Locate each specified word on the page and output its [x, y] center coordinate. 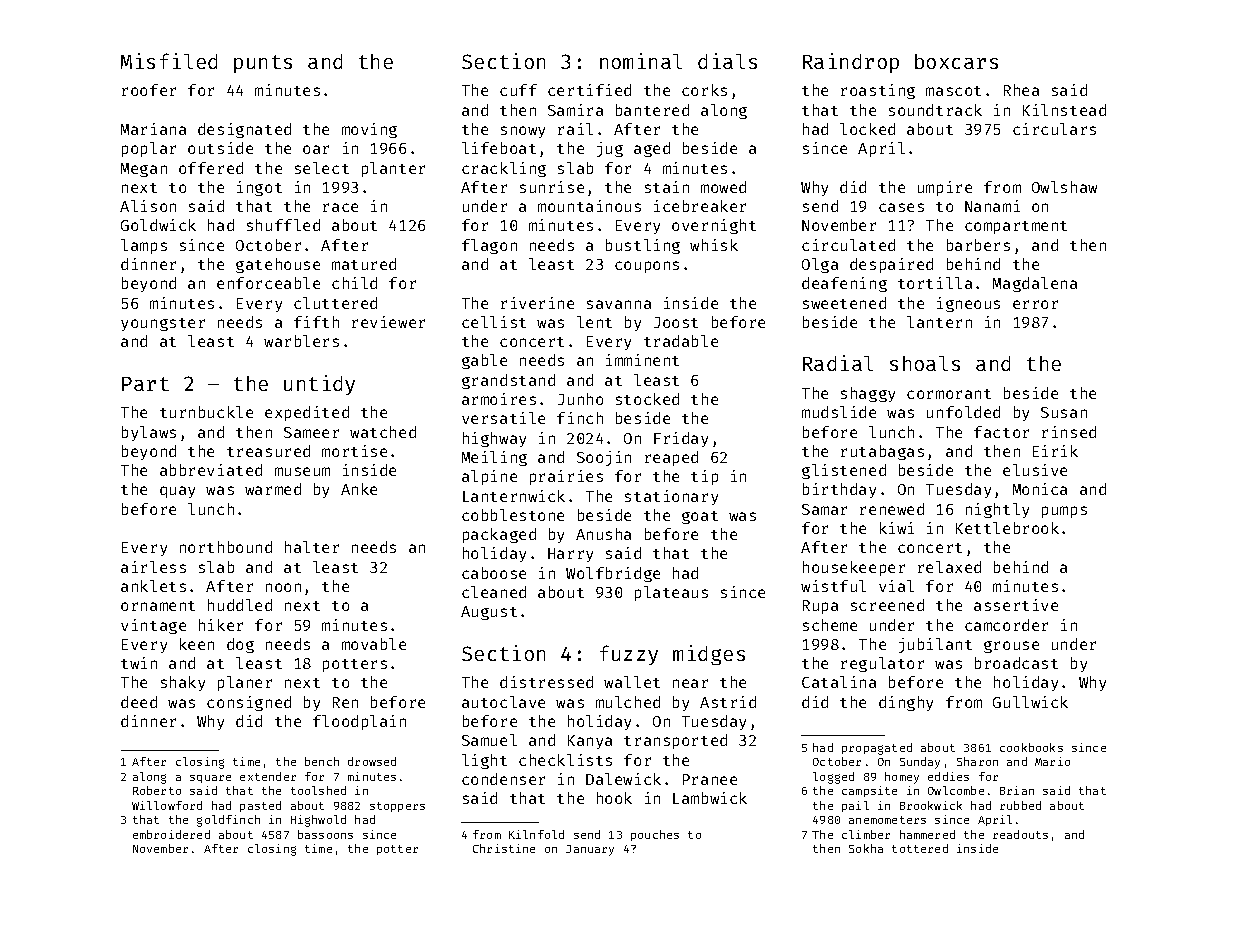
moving [369, 130]
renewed [892, 509]
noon [283, 587]
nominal [641, 61]
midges [709, 655]
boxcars [956, 61]
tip [704, 477]
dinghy [906, 703]
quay [177, 492]
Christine [504, 848]
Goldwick [158, 225]
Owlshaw [1064, 187]
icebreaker [700, 206]
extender [268, 776]
